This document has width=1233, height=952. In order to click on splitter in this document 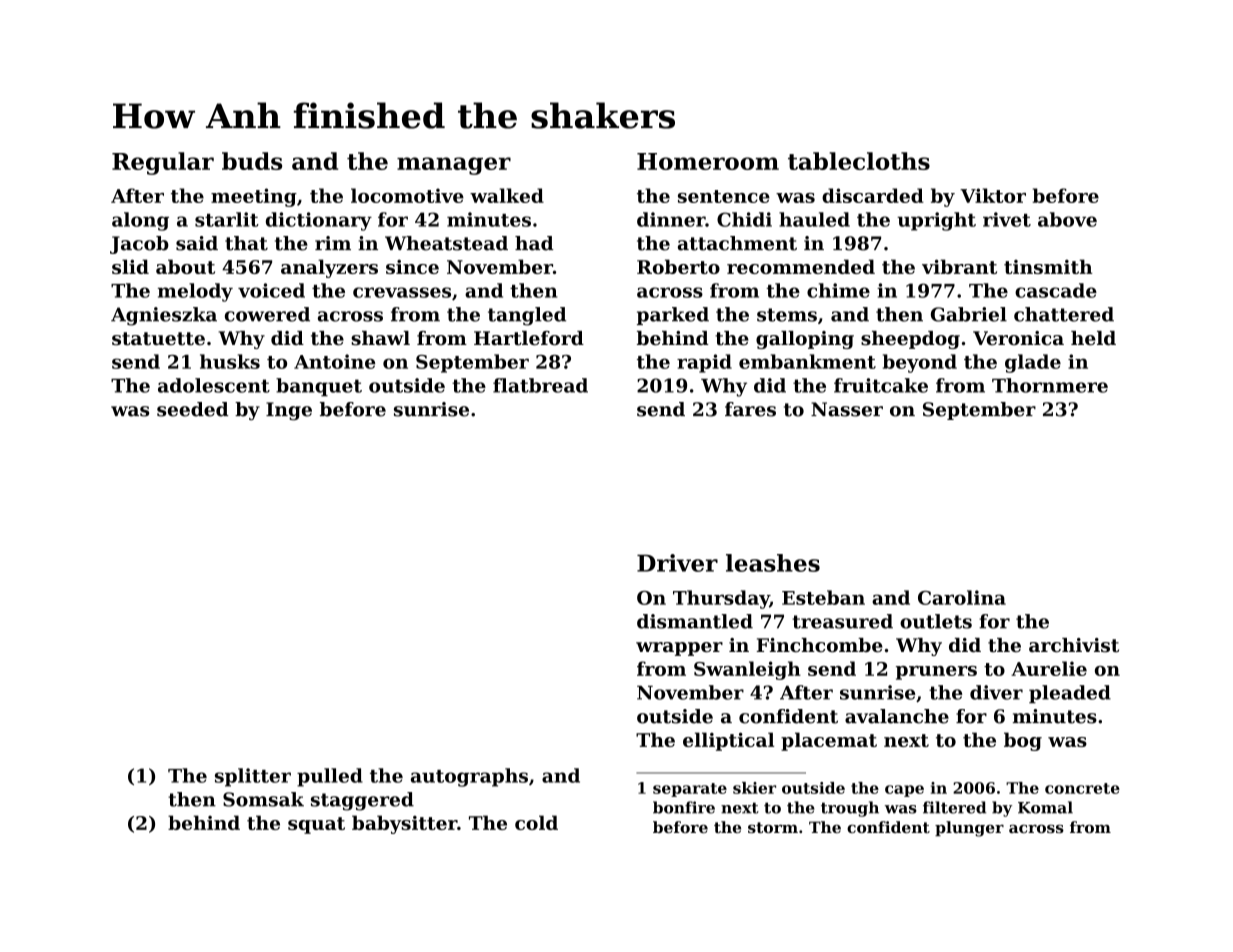, I will do `click(253, 777)`.
